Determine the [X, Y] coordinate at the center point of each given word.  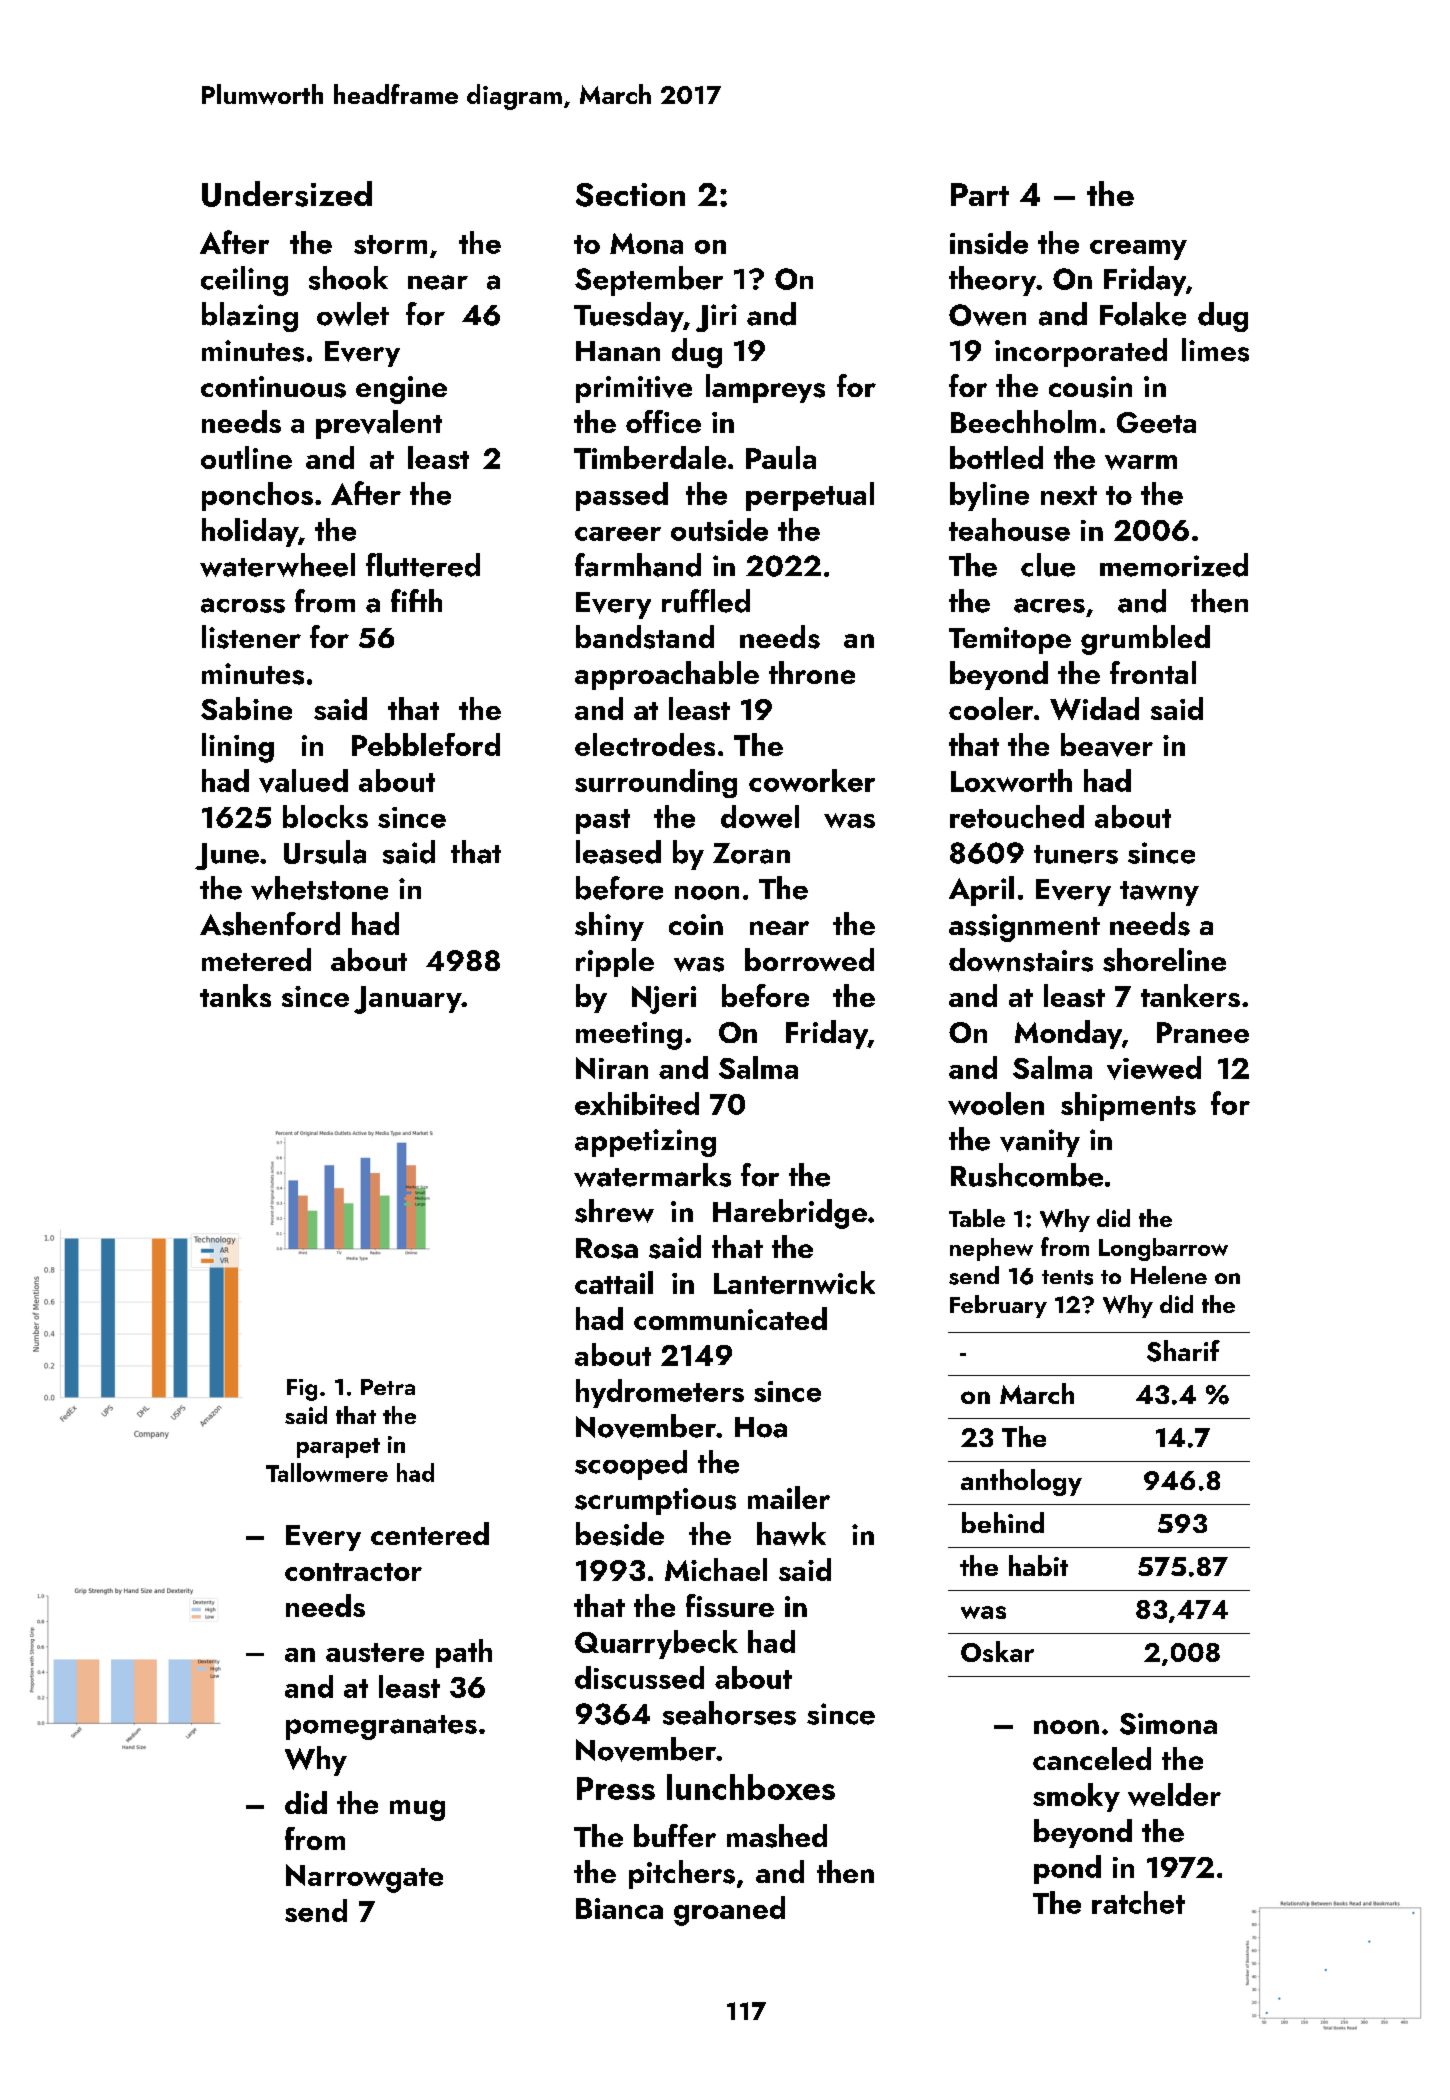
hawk [791, 1534]
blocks [325, 816]
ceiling [244, 281]
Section [630, 195]
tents [1067, 1277]
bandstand [645, 637]
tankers [1190, 995]
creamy [1138, 250]
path [464, 1653]
